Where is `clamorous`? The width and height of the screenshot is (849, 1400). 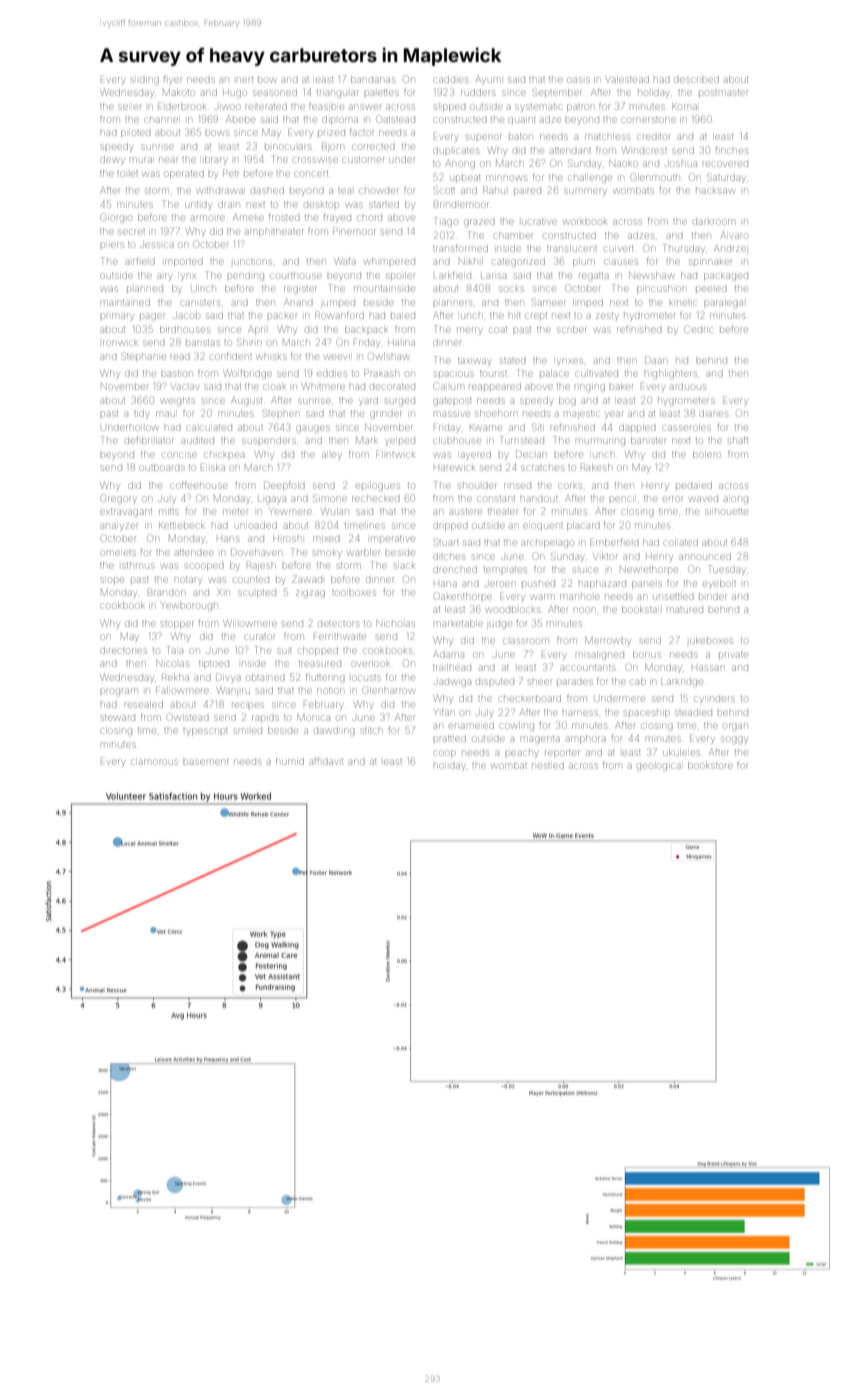 clamorous is located at coordinates (155, 762).
